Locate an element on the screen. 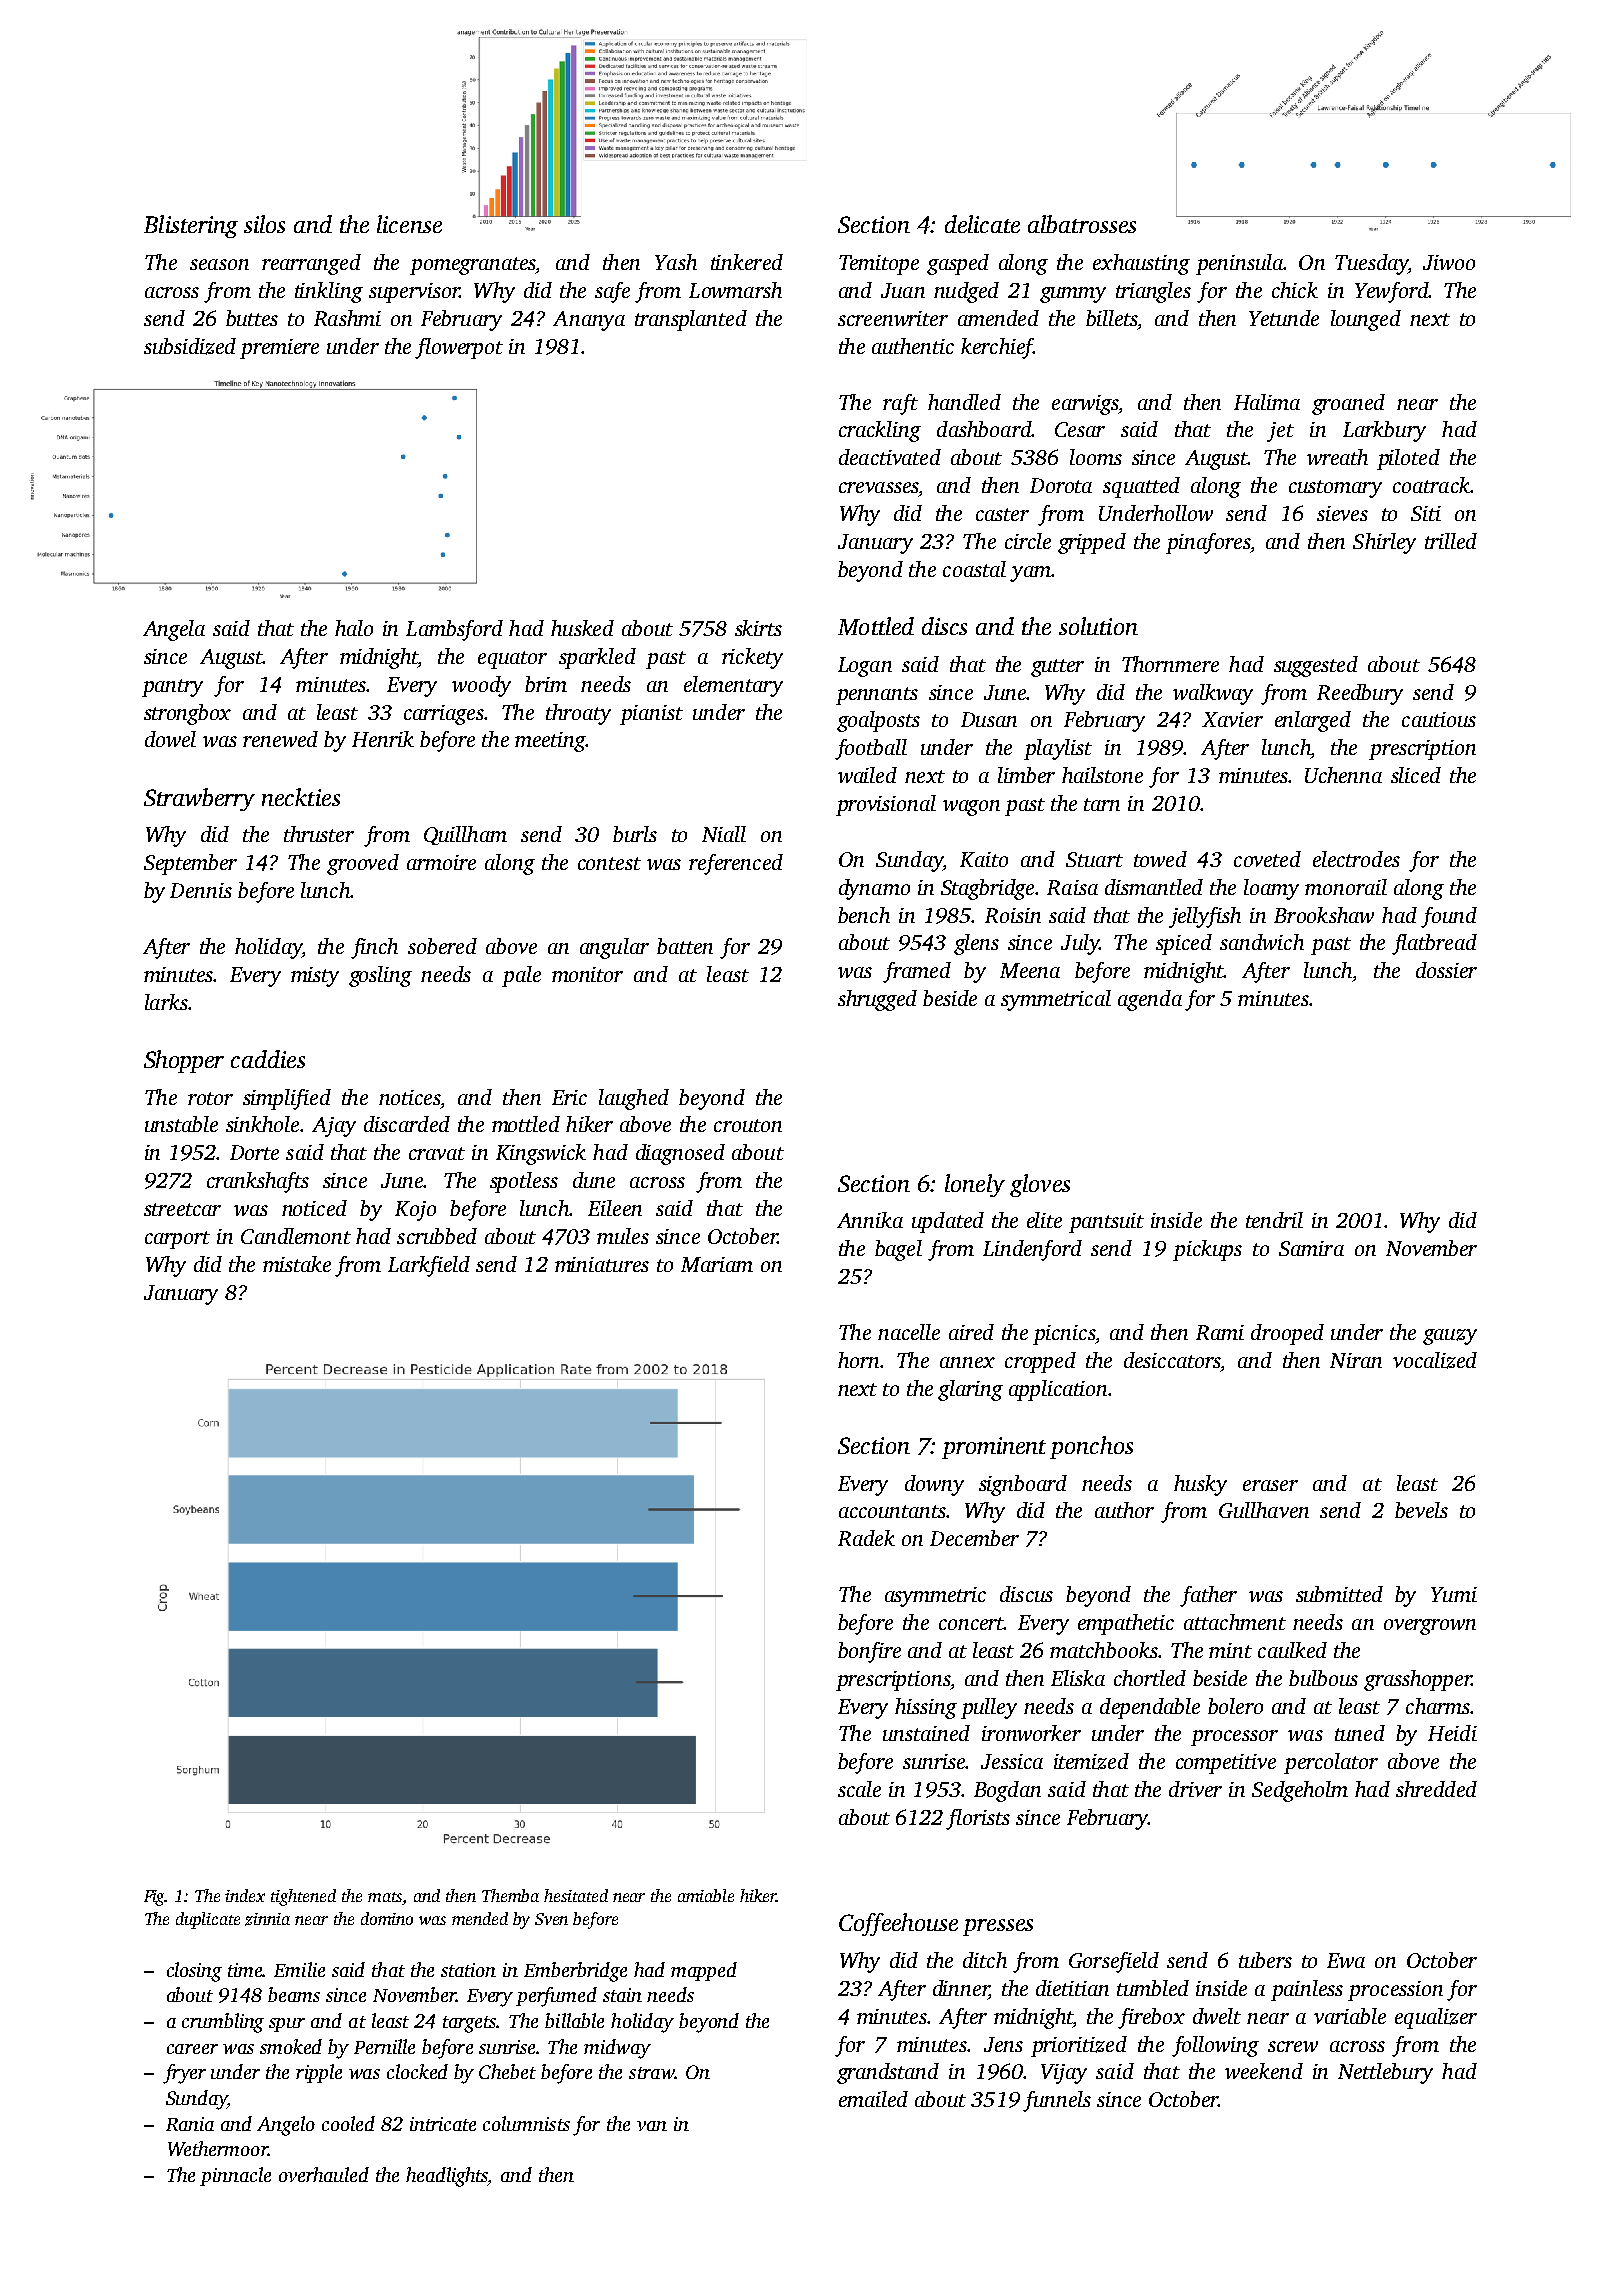 The image size is (1620, 2292). Larkfield is located at coordinates (429, 1266).
